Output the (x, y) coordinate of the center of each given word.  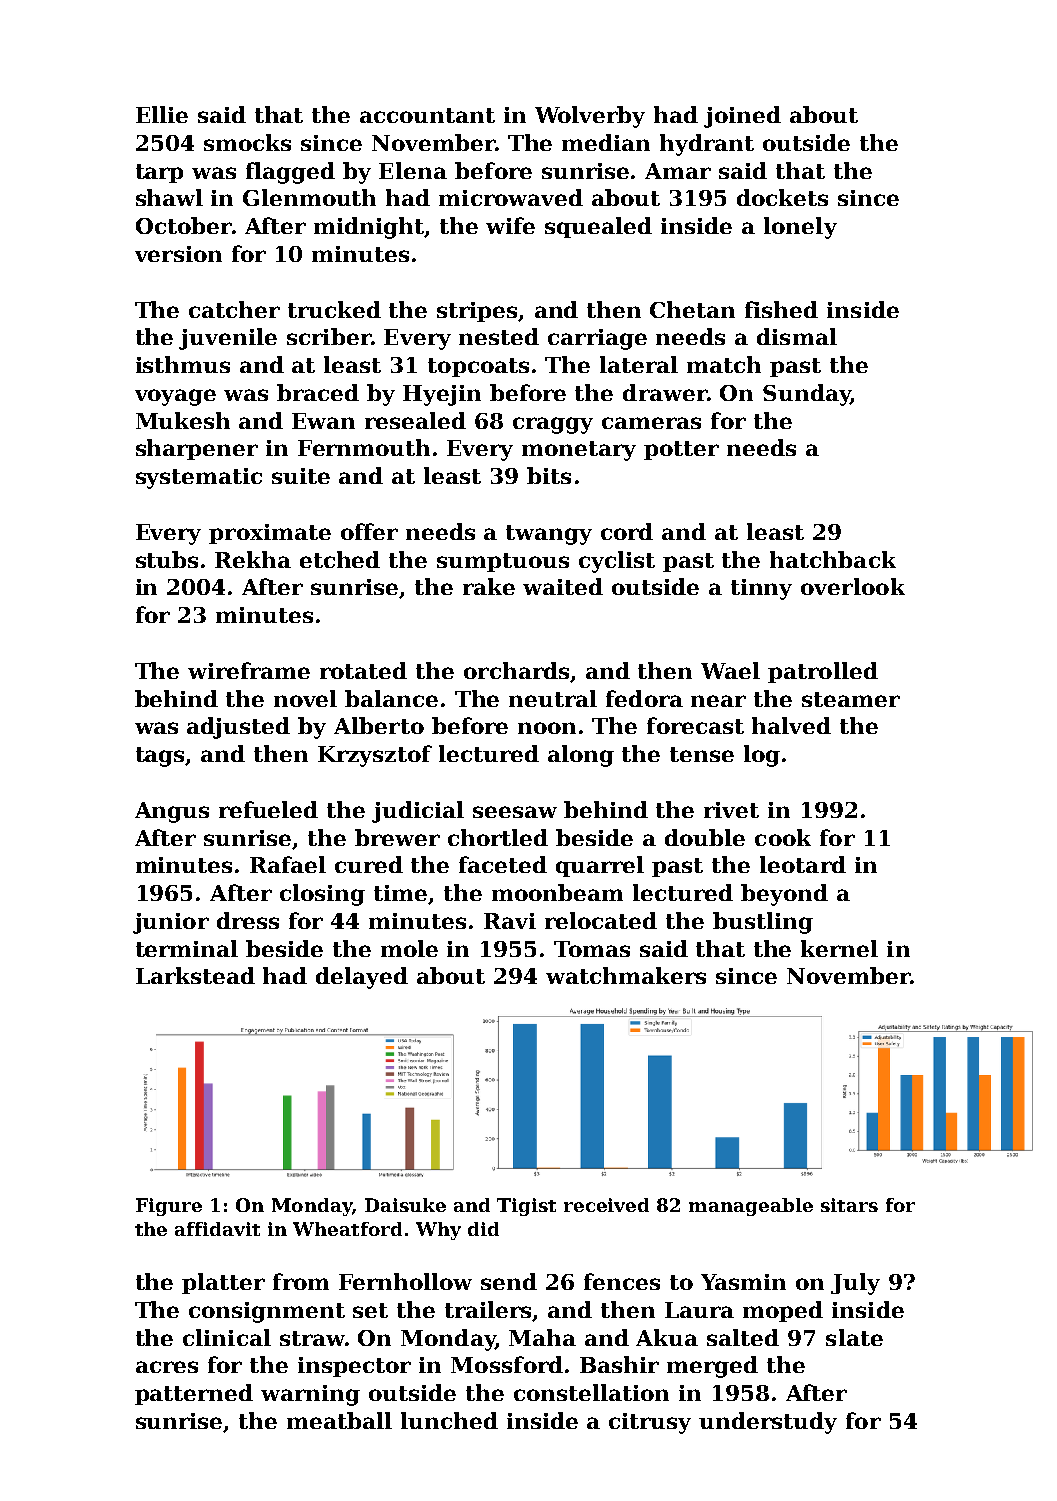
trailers (489, 1311)
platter (223, 1283)
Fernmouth (364, 447)
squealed (598, 227)
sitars (849, 1205)
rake (489, 586)
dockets (782, 197)
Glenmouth (309, 197)
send (509, 1281)
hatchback (833, 559)
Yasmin (743, 1282)
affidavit (217, 1229)
